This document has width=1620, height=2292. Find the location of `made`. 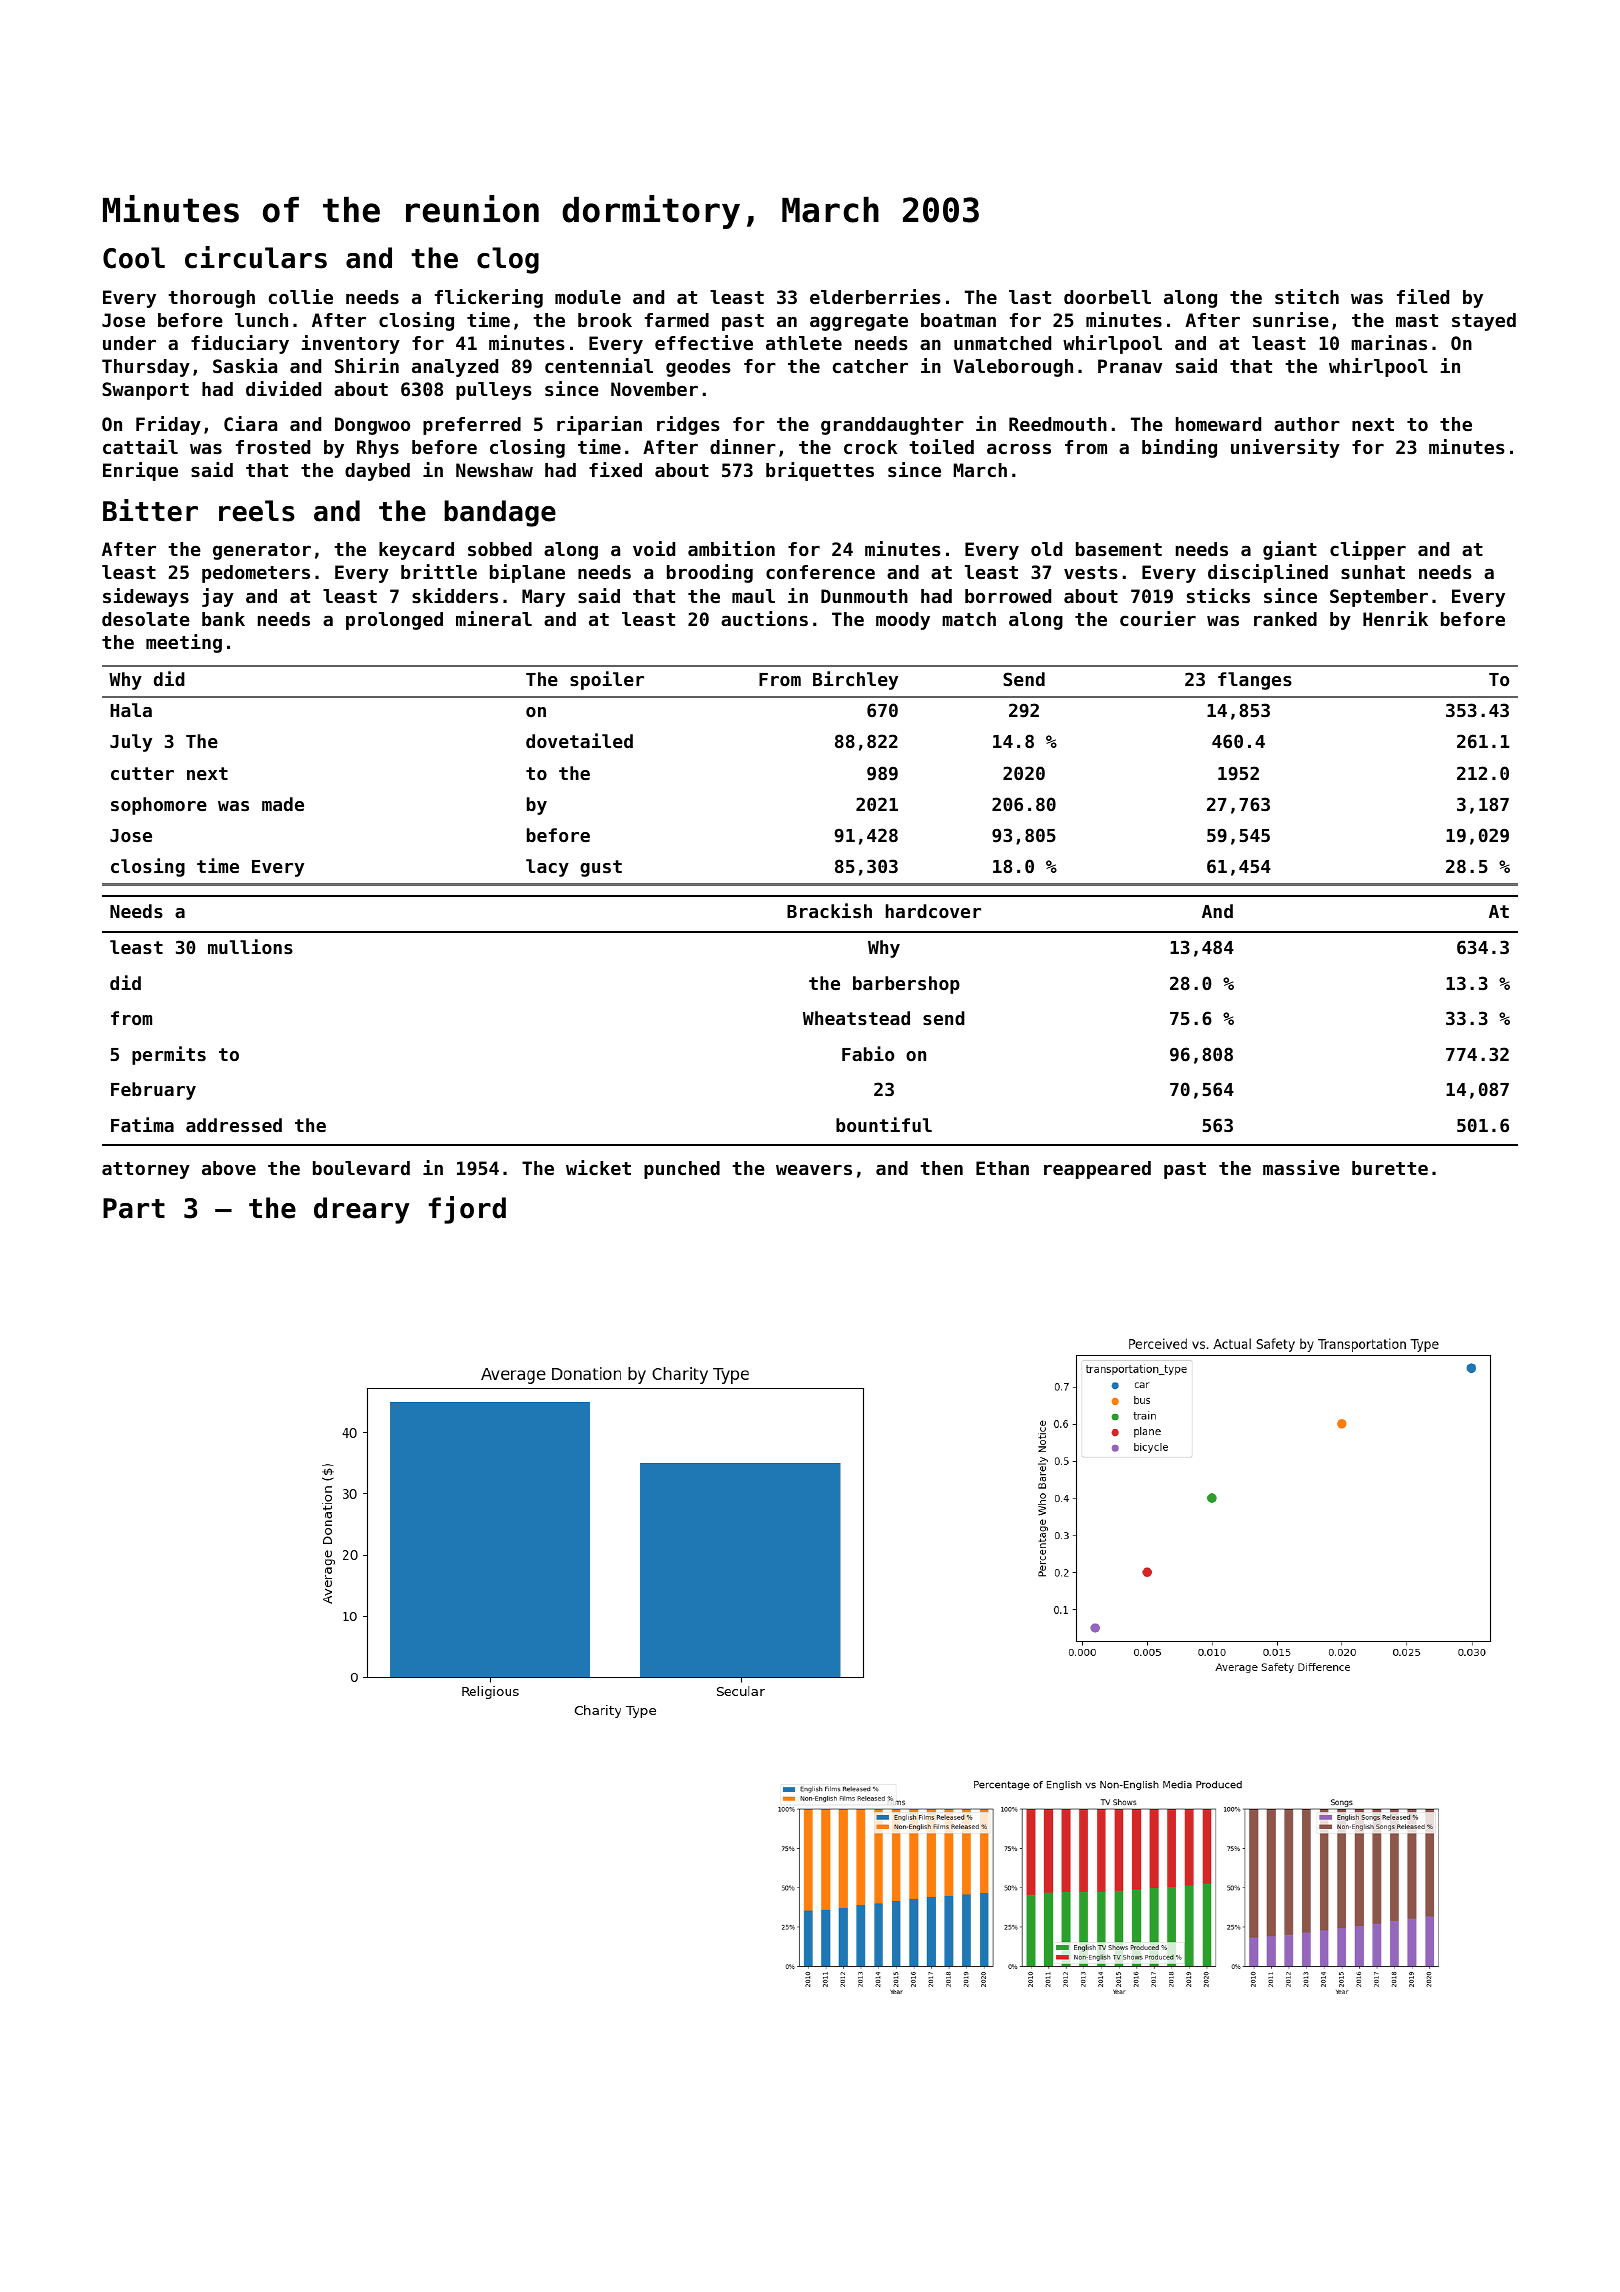

made is located at coordinates (283, 804).
